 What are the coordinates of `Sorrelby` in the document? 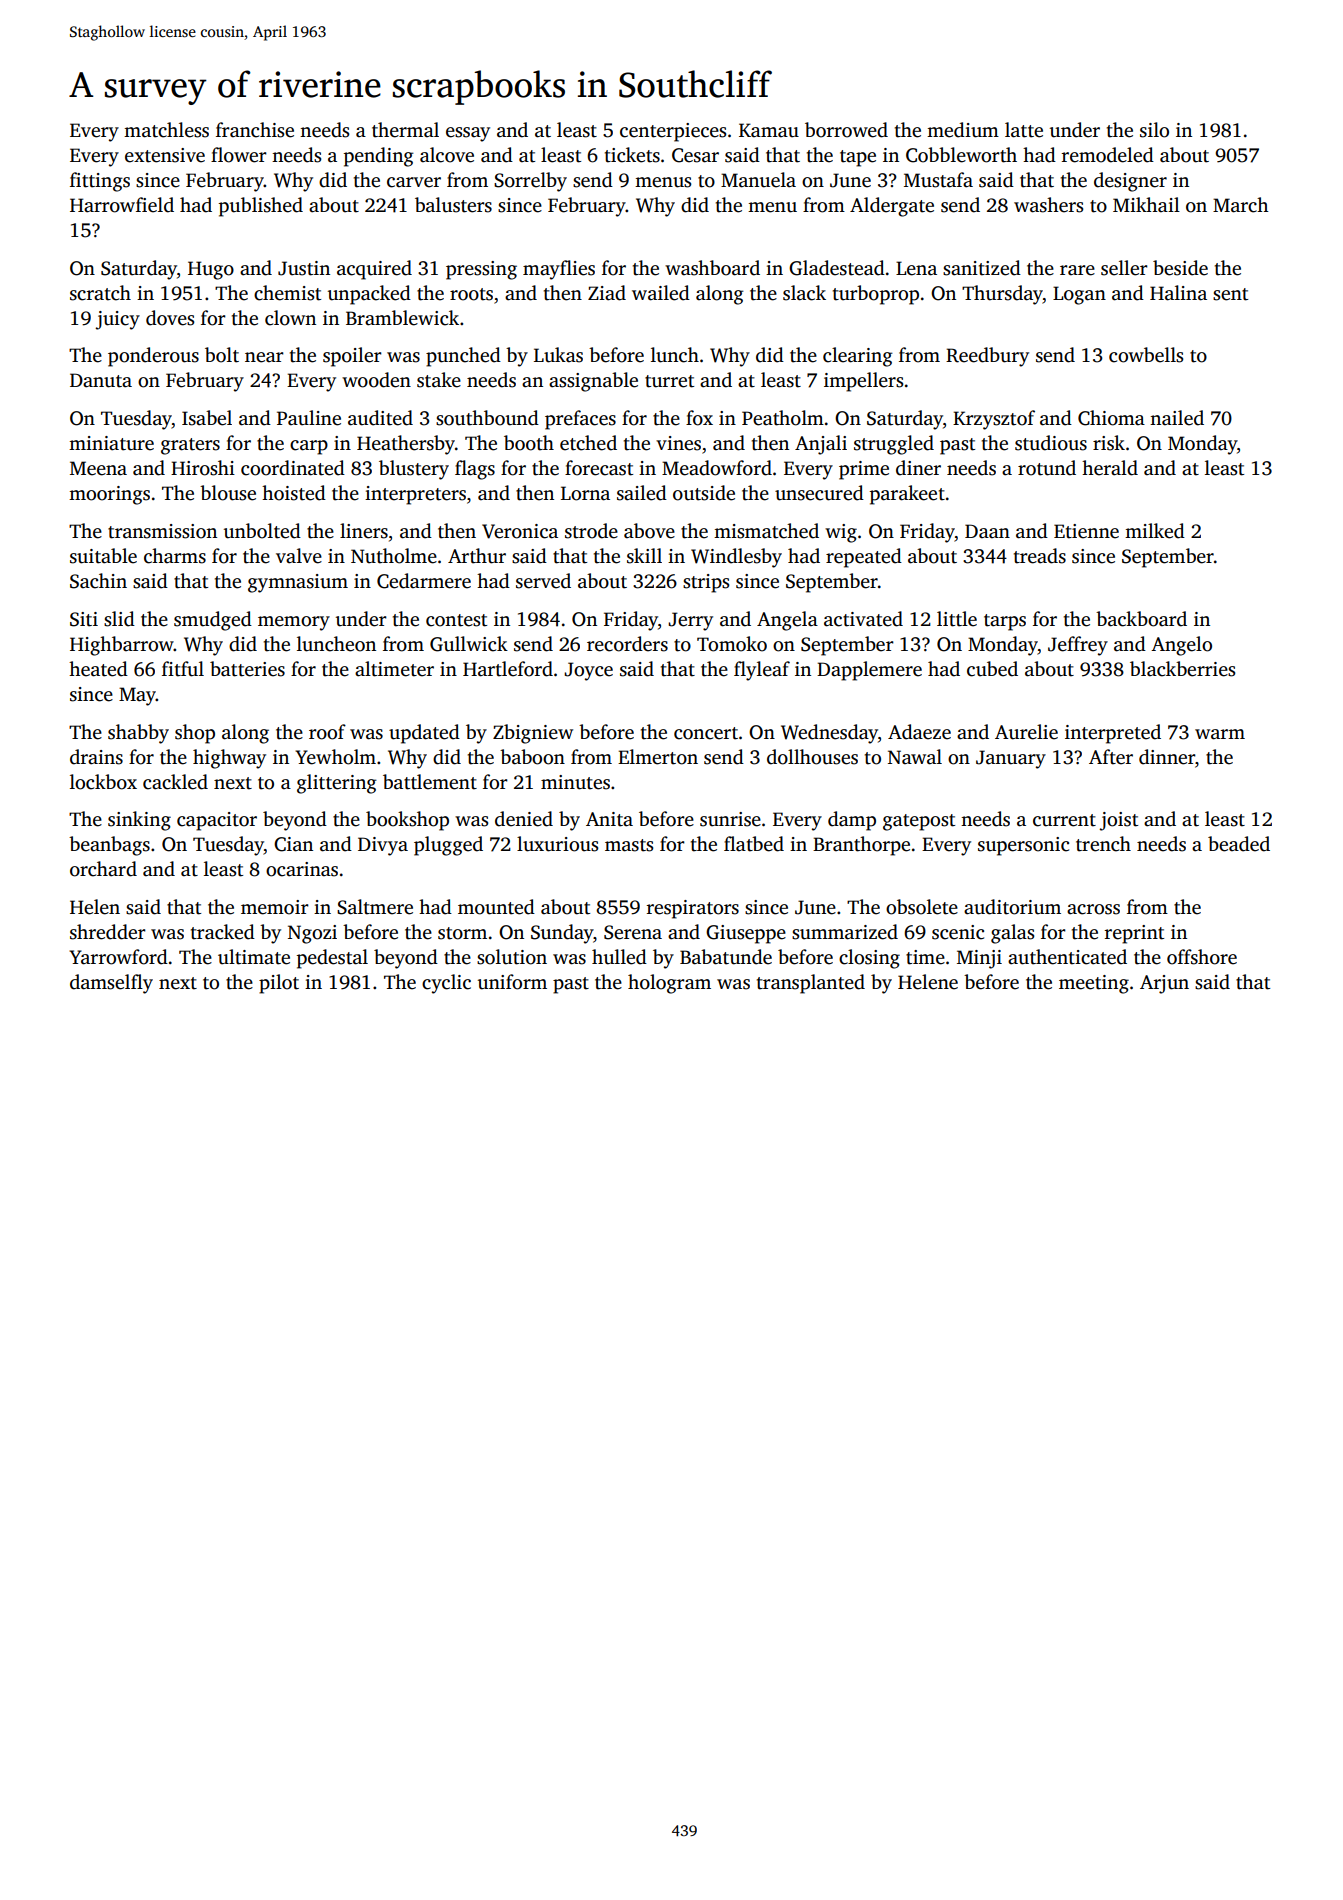 It's located at (530, 182).
